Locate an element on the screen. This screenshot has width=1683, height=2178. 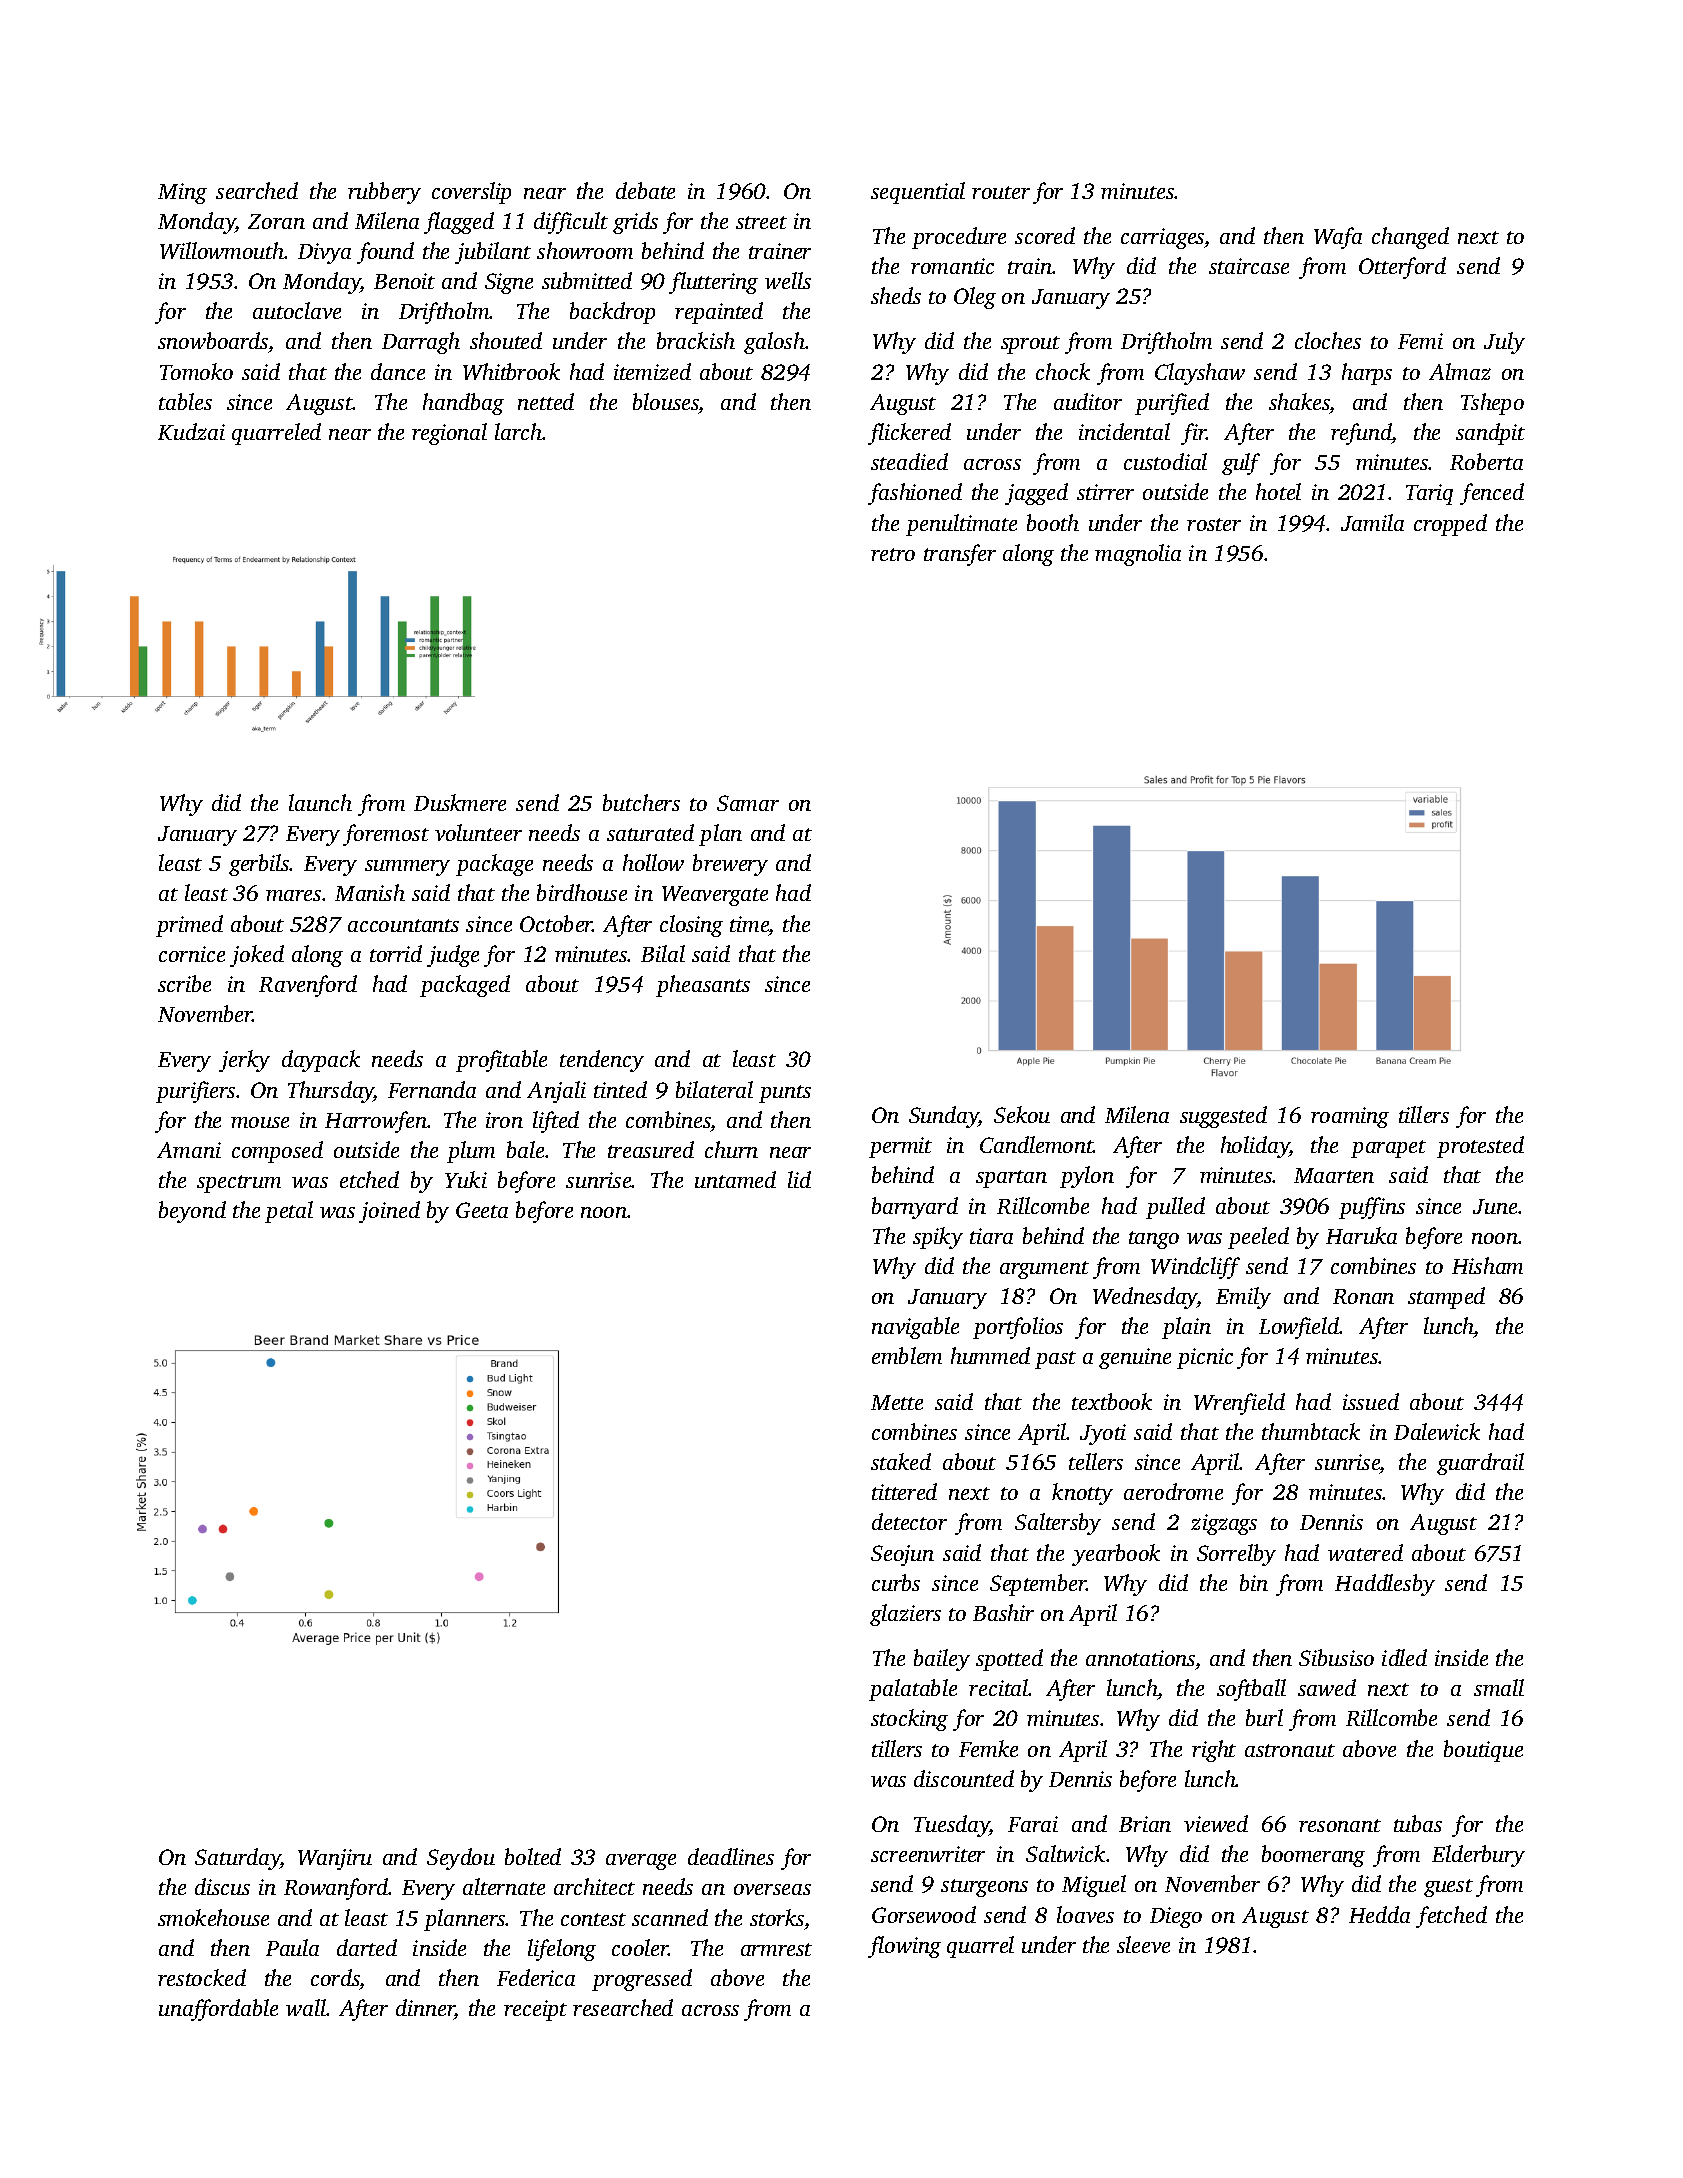
judge is located at coordinates (453, 956).
